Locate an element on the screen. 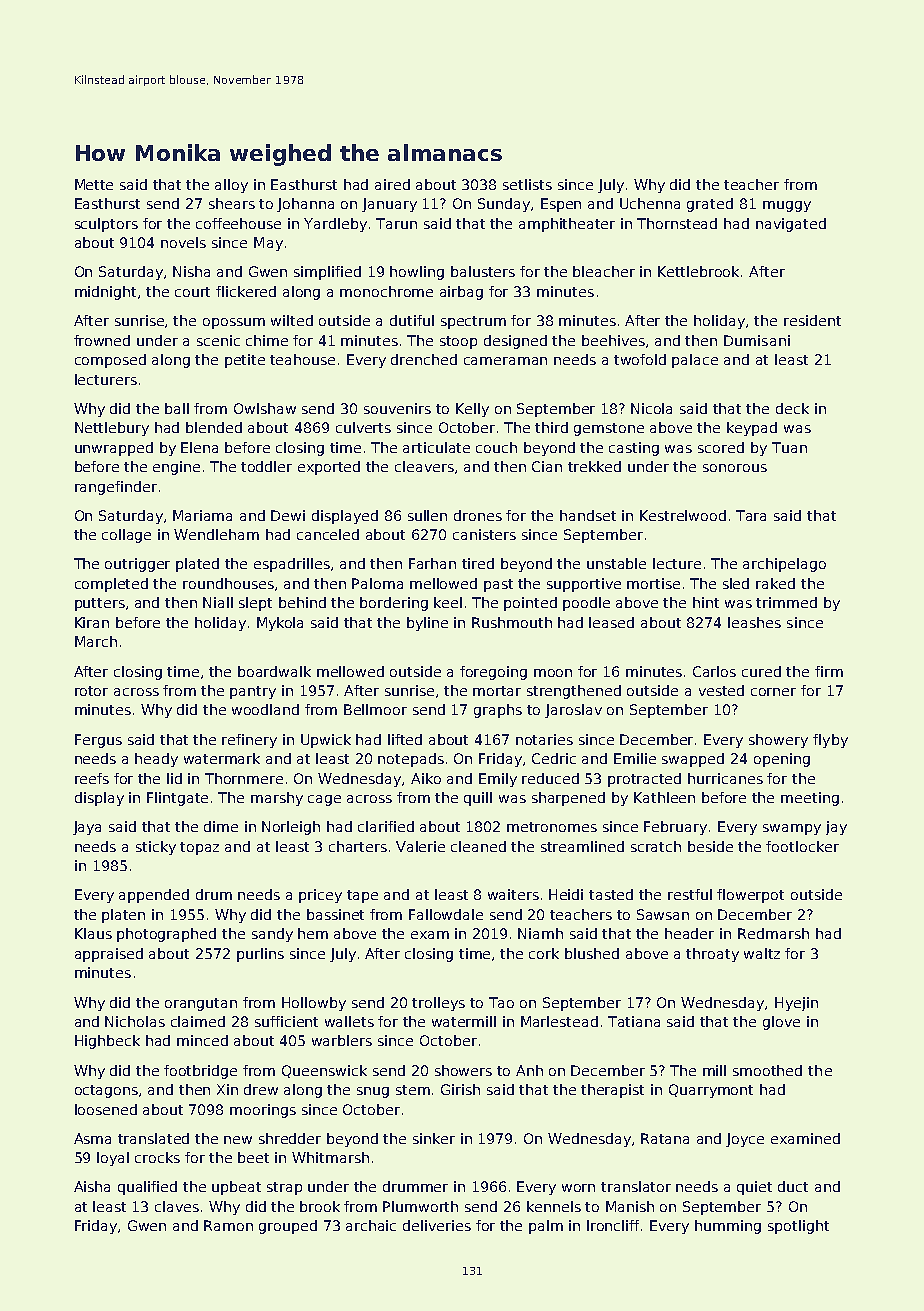 Image resolution: width=924 pixels, height=1311 pixels. Farhan is located at coordinates (432, 563).
